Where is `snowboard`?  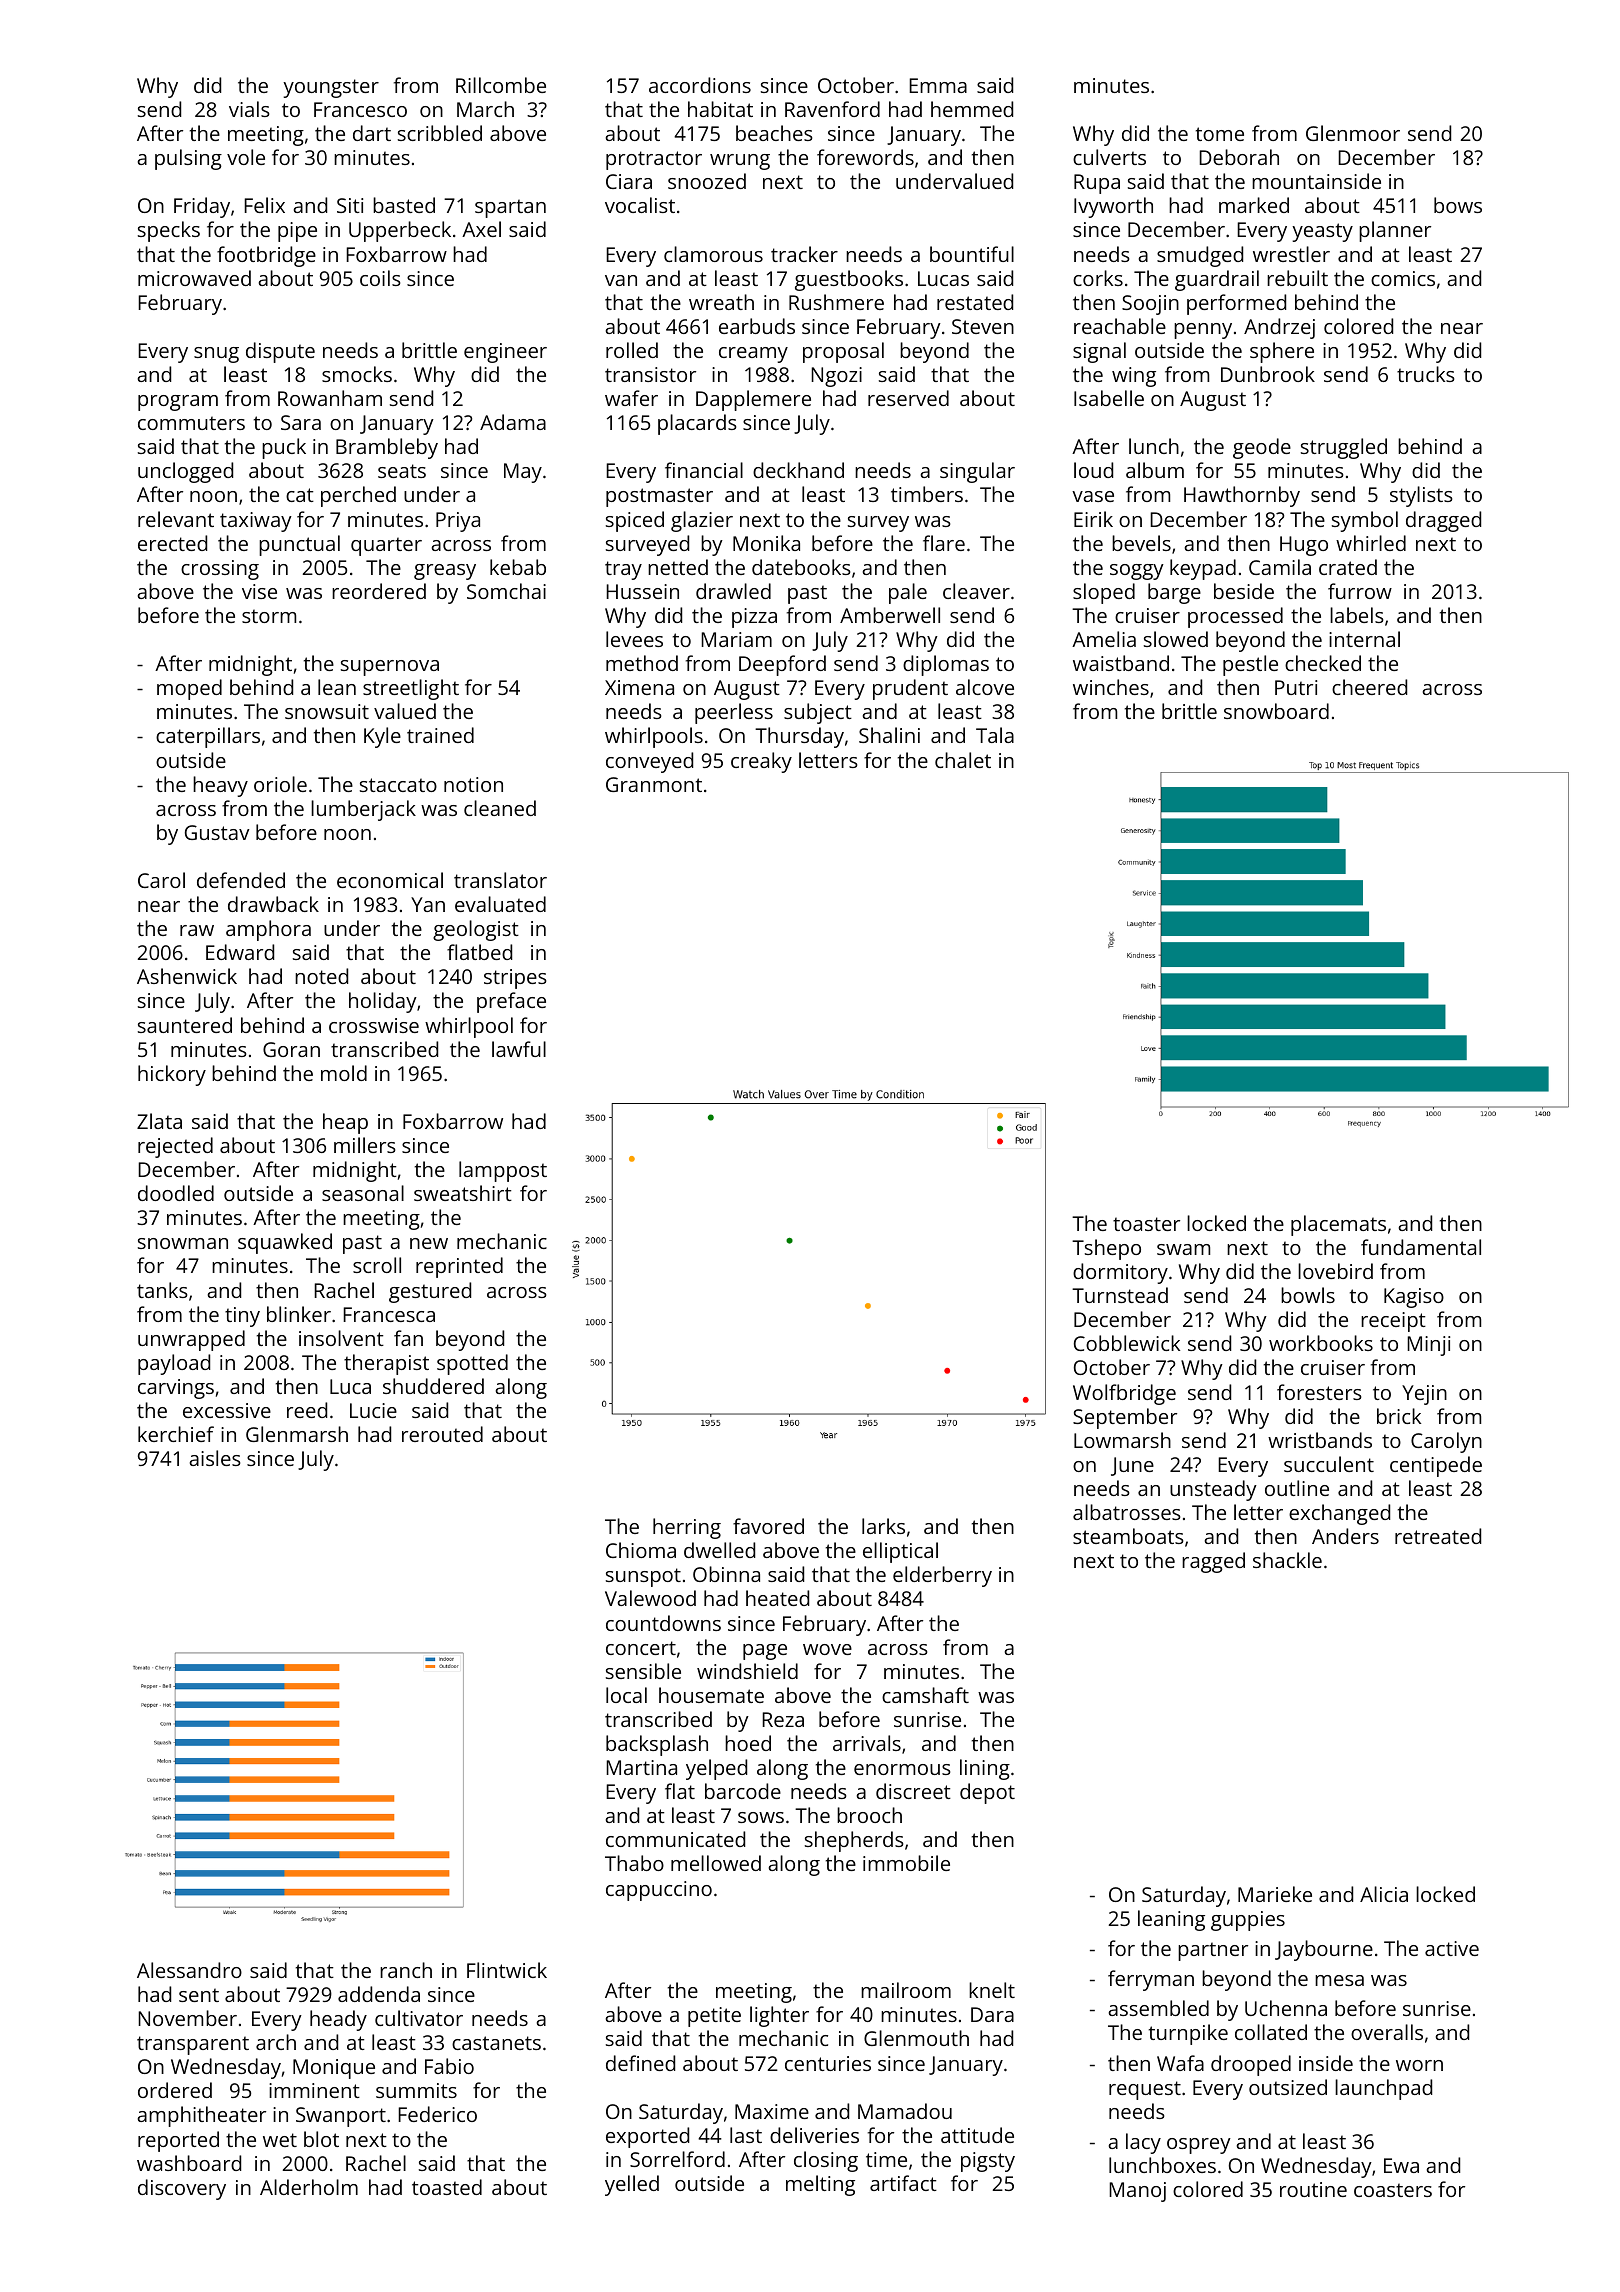
snowboard is located at coordinates (1276, 711).
